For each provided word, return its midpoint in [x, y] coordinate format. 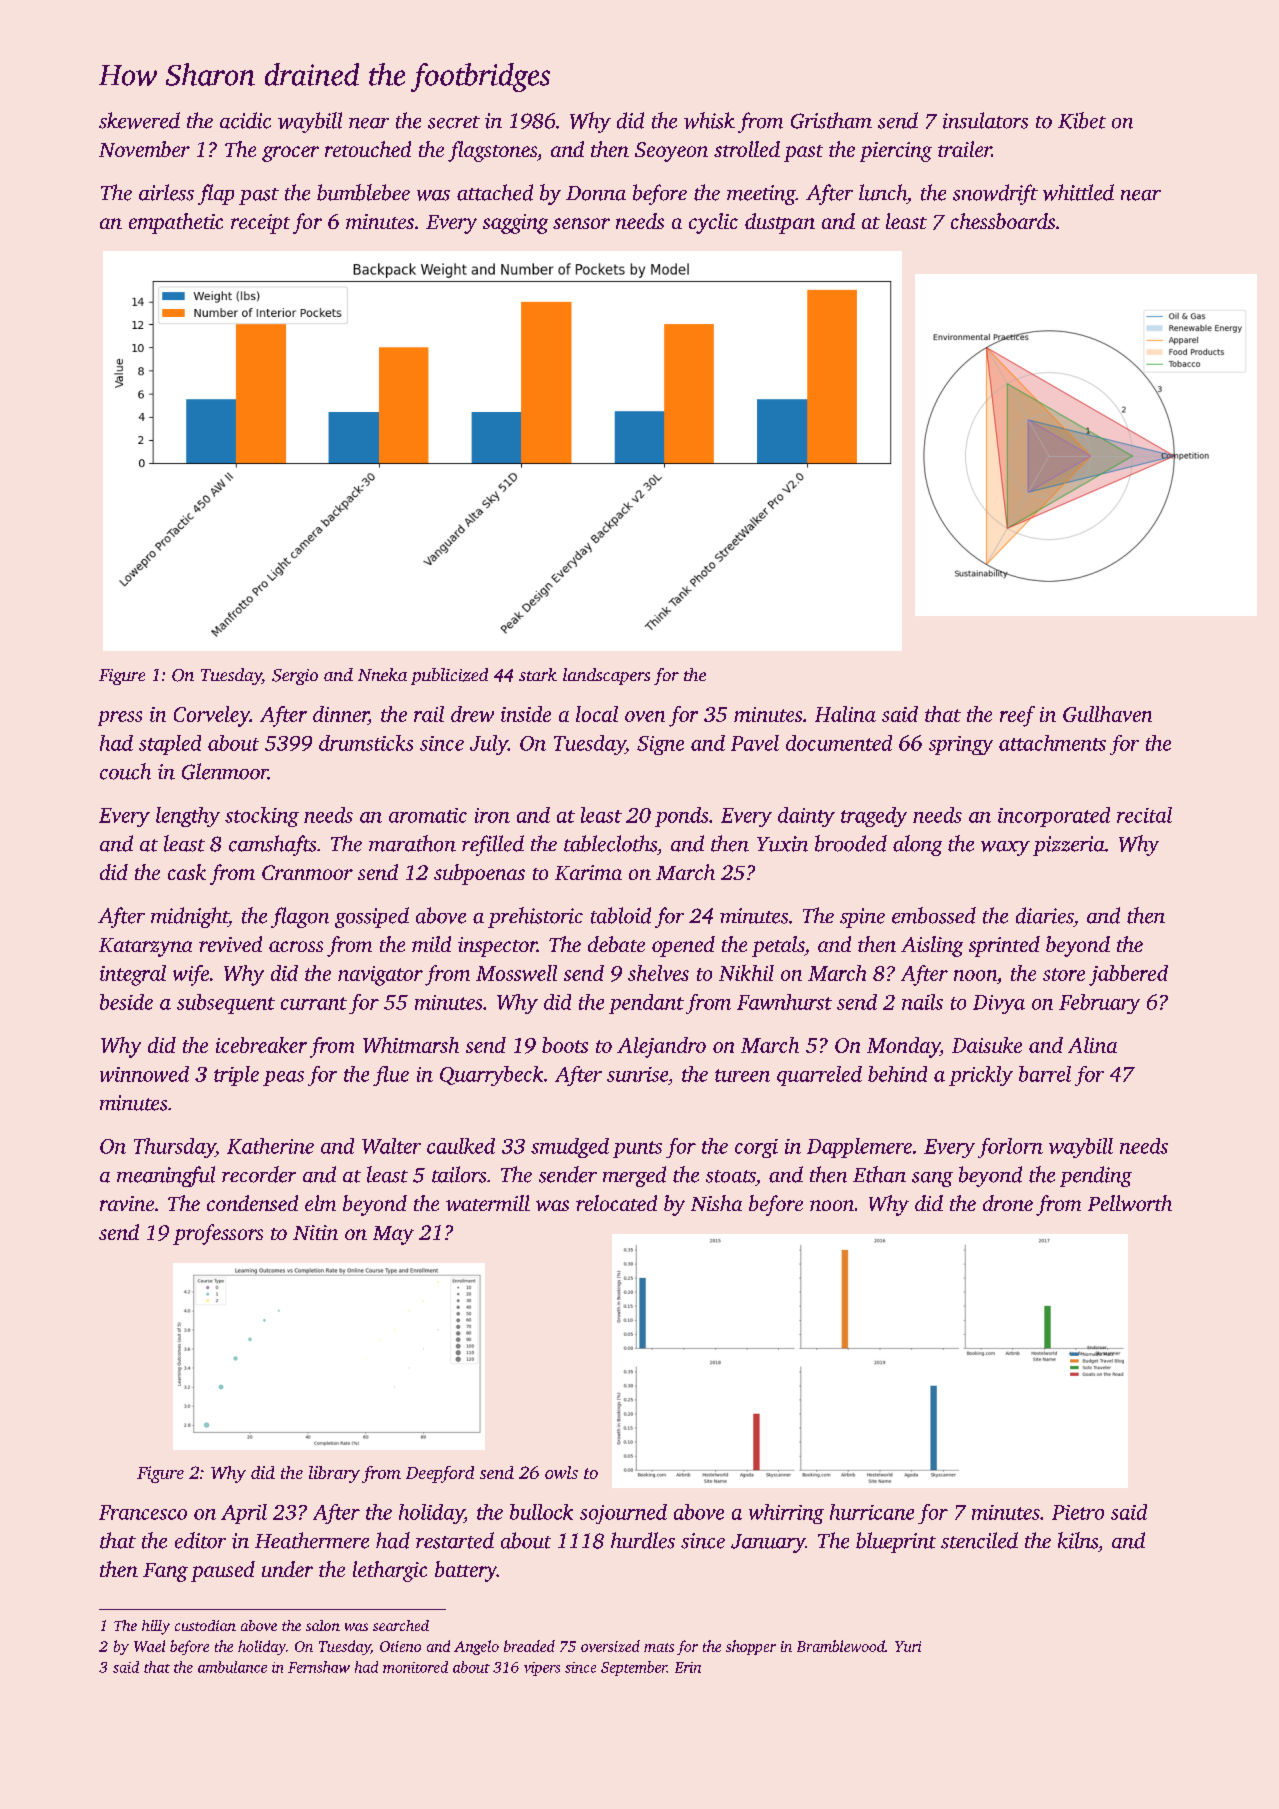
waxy [1005, 848]
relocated [616, 1203]
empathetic [176, 223]
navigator [380, 976]
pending [1096, 1176]
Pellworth [1130, 1203]
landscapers [606, 676]
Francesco [143, 1512]
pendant [646, 1004]
